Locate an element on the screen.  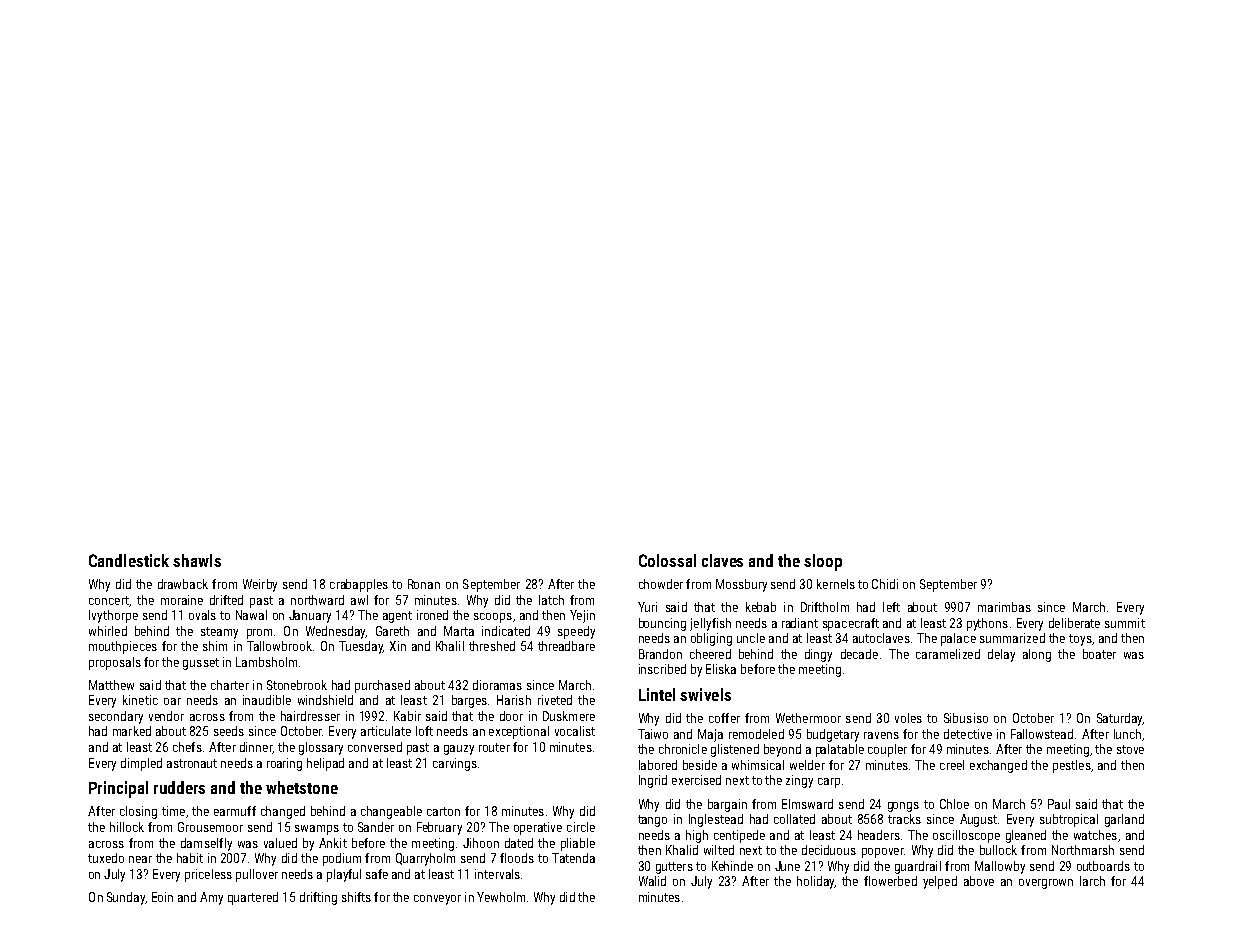
Chidi is located at coordinates (885, 584).
